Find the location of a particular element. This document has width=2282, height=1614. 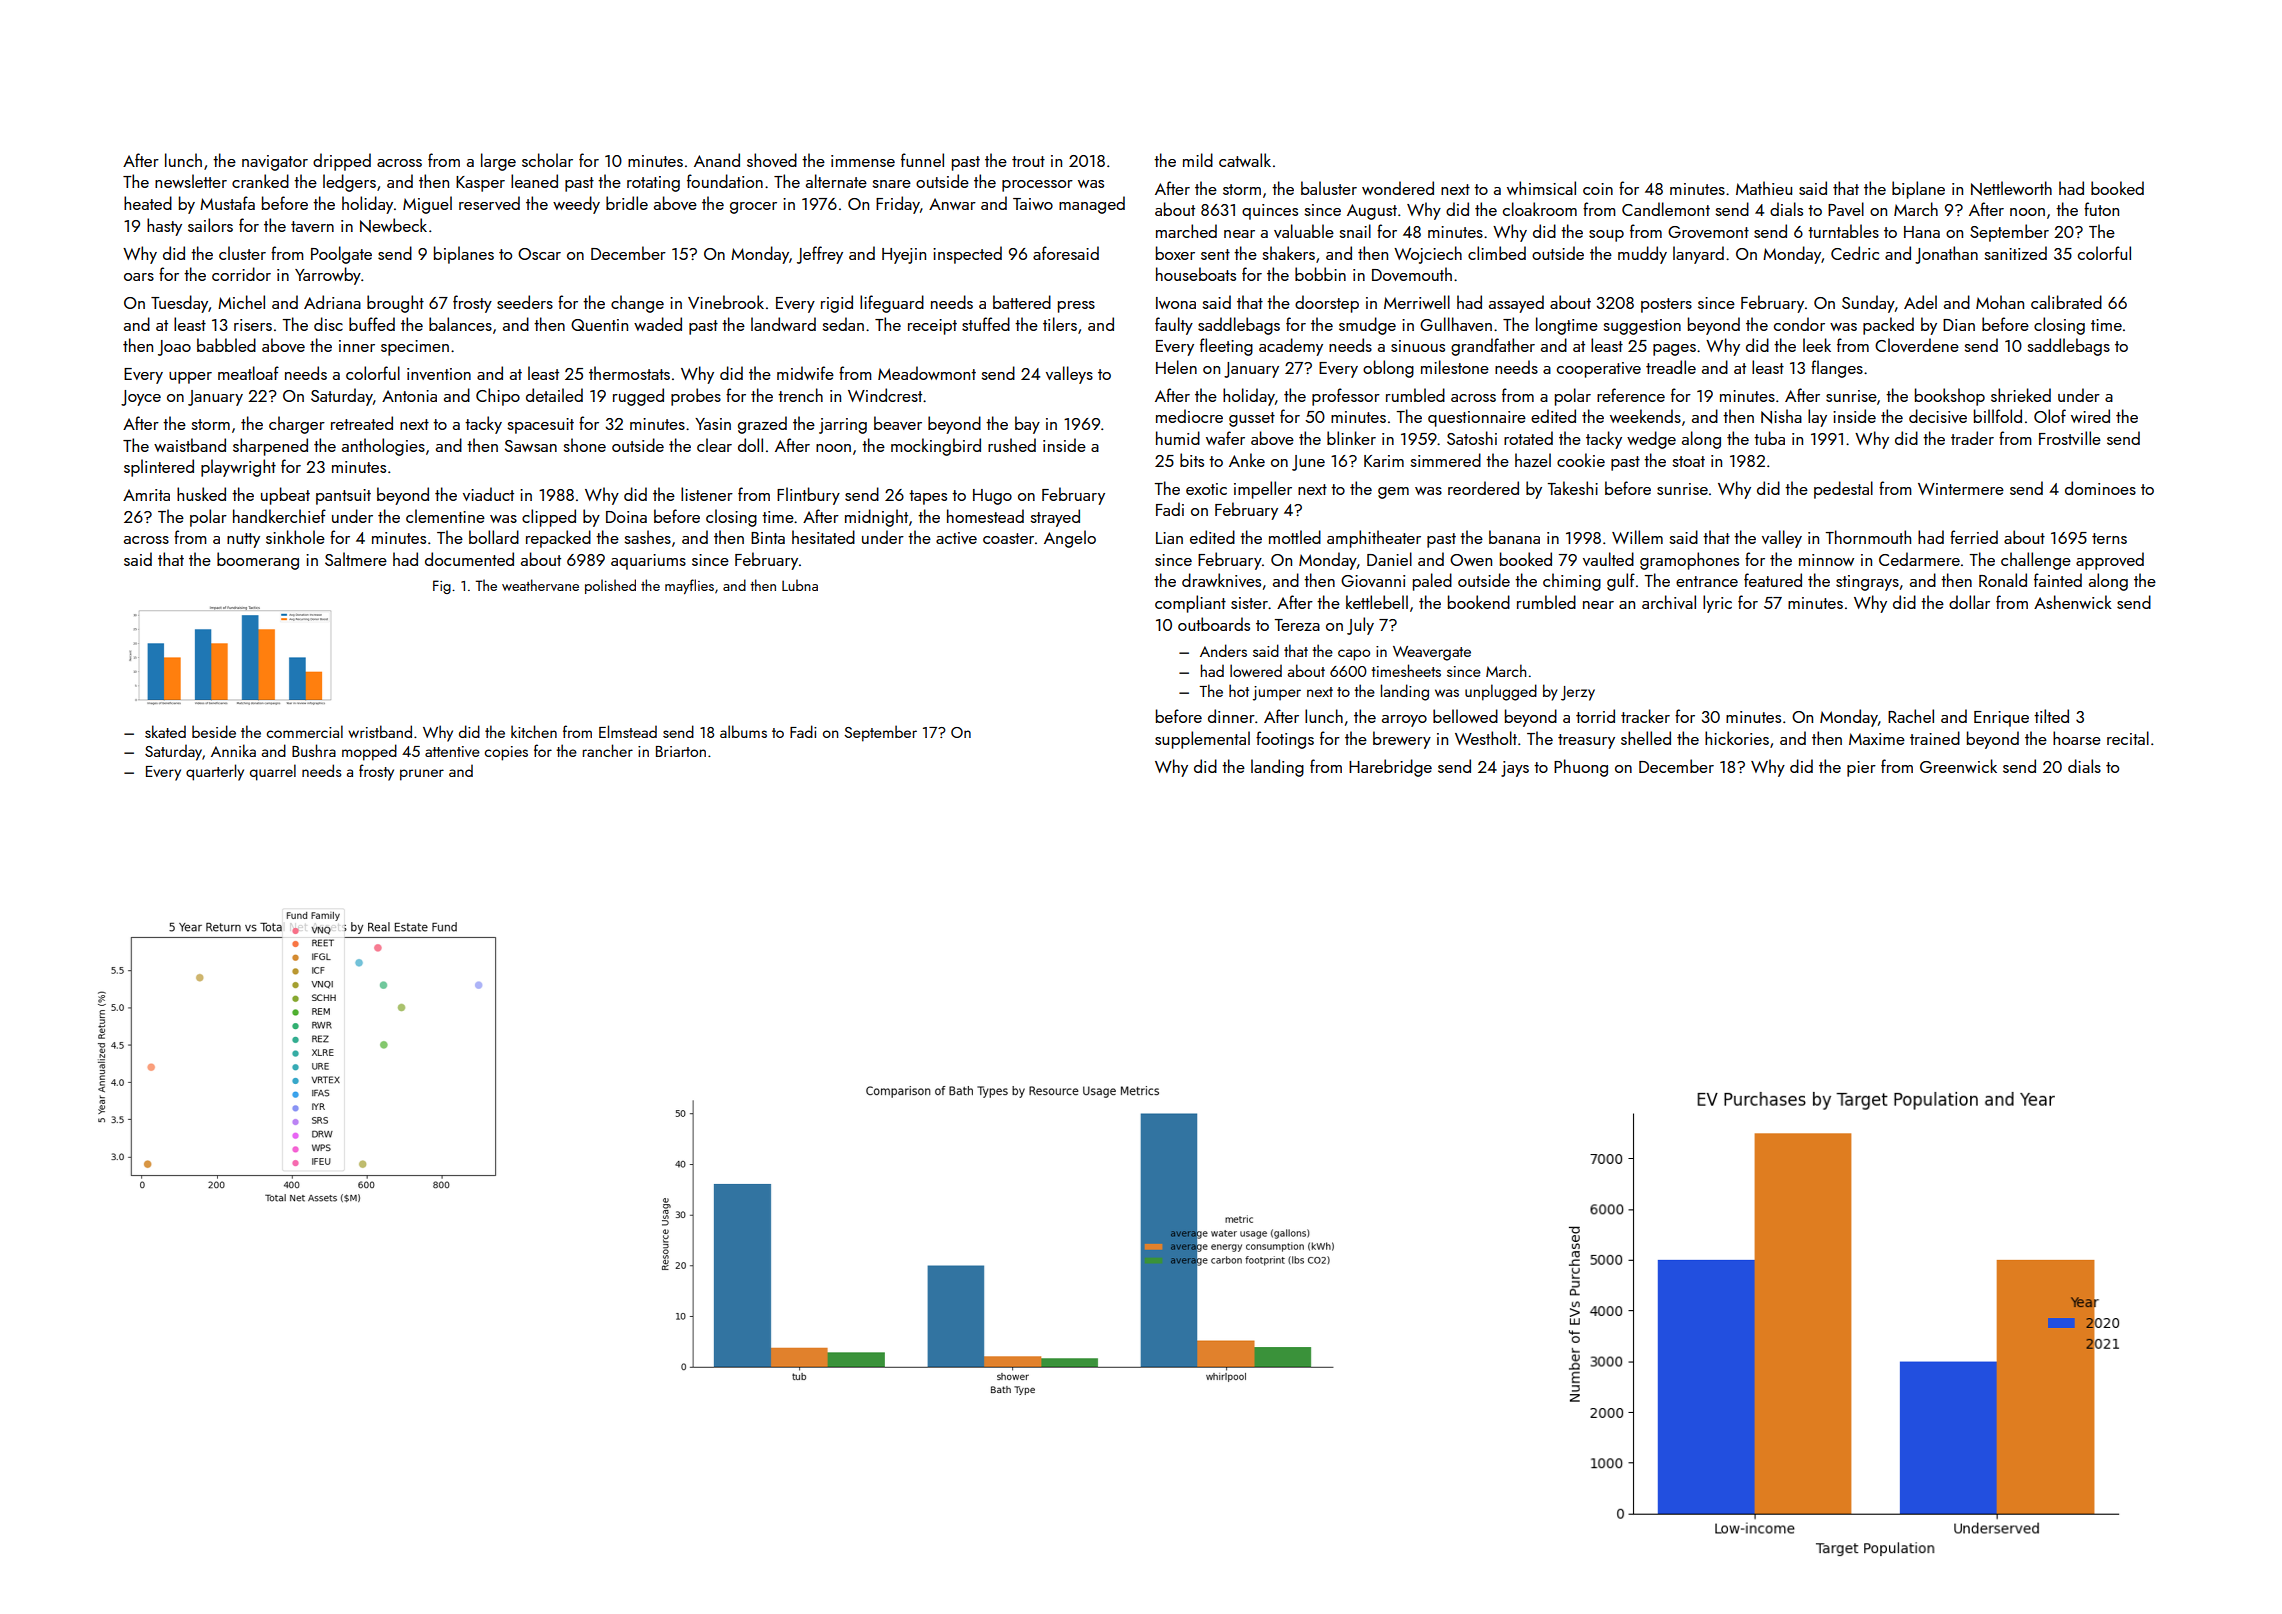

Joyce is located at coordinates (141, 398).
